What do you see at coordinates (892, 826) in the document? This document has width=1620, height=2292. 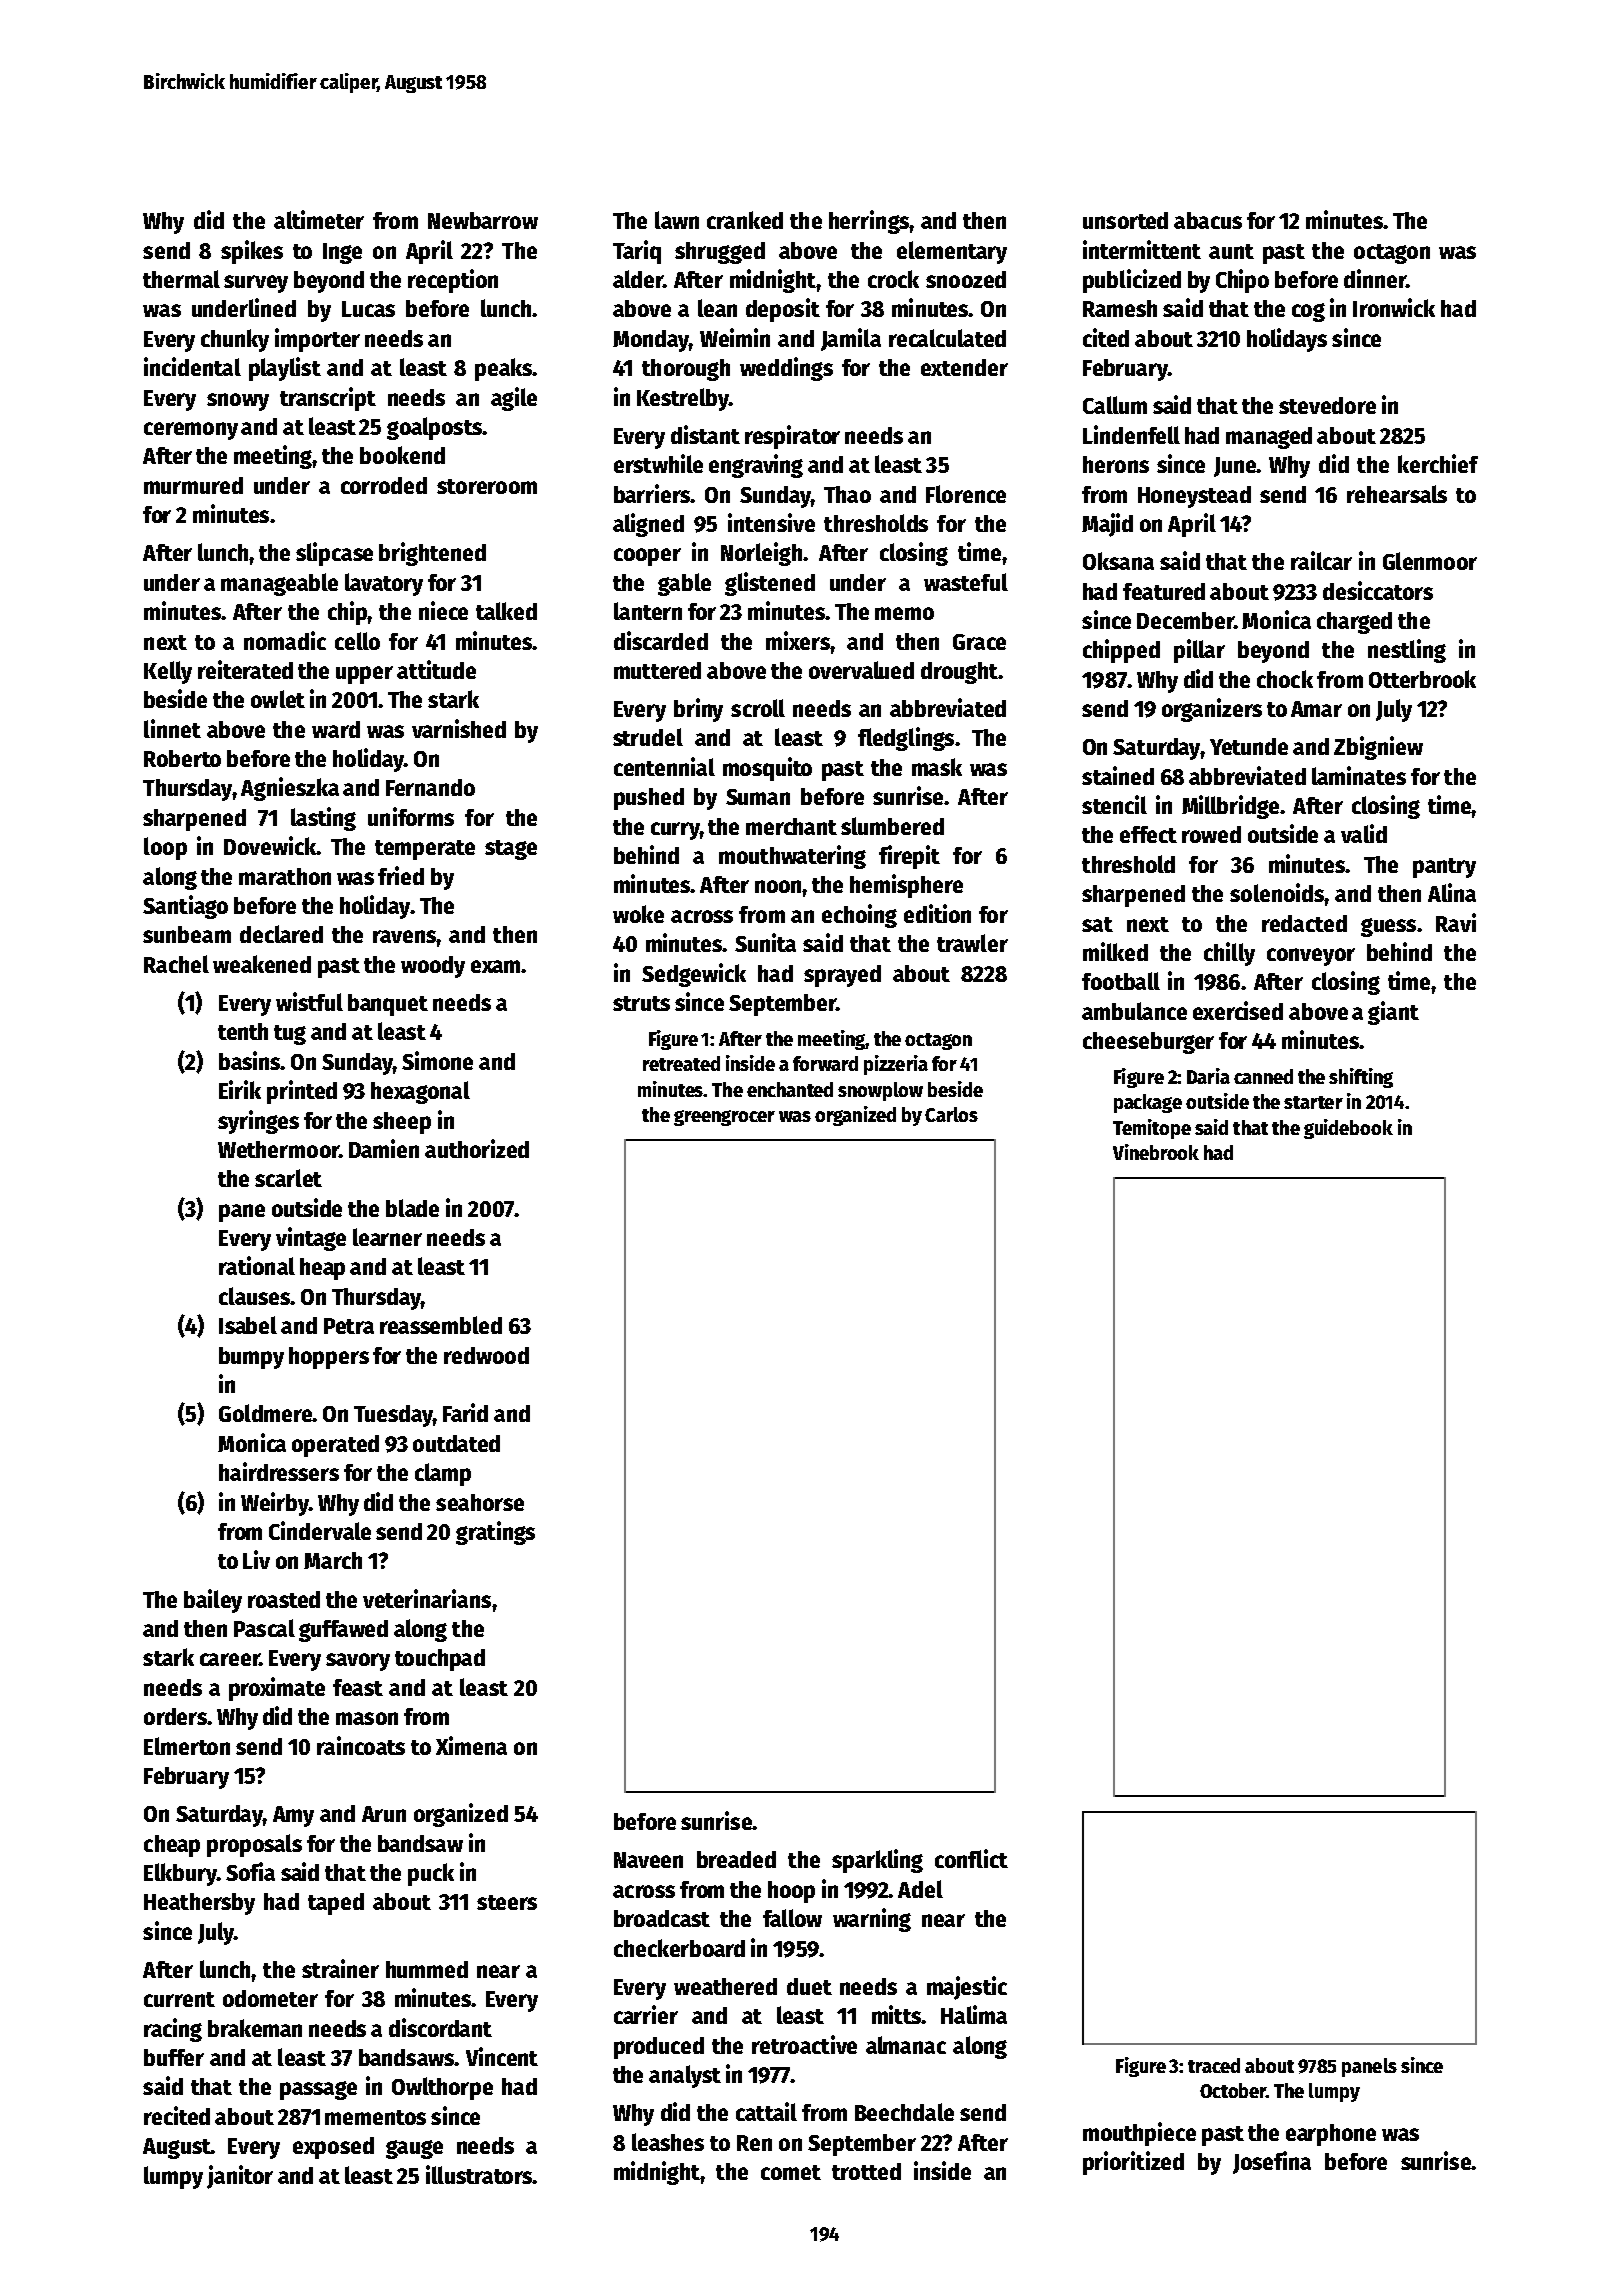 I see `slumbered` at bounding box center [892, 826].
